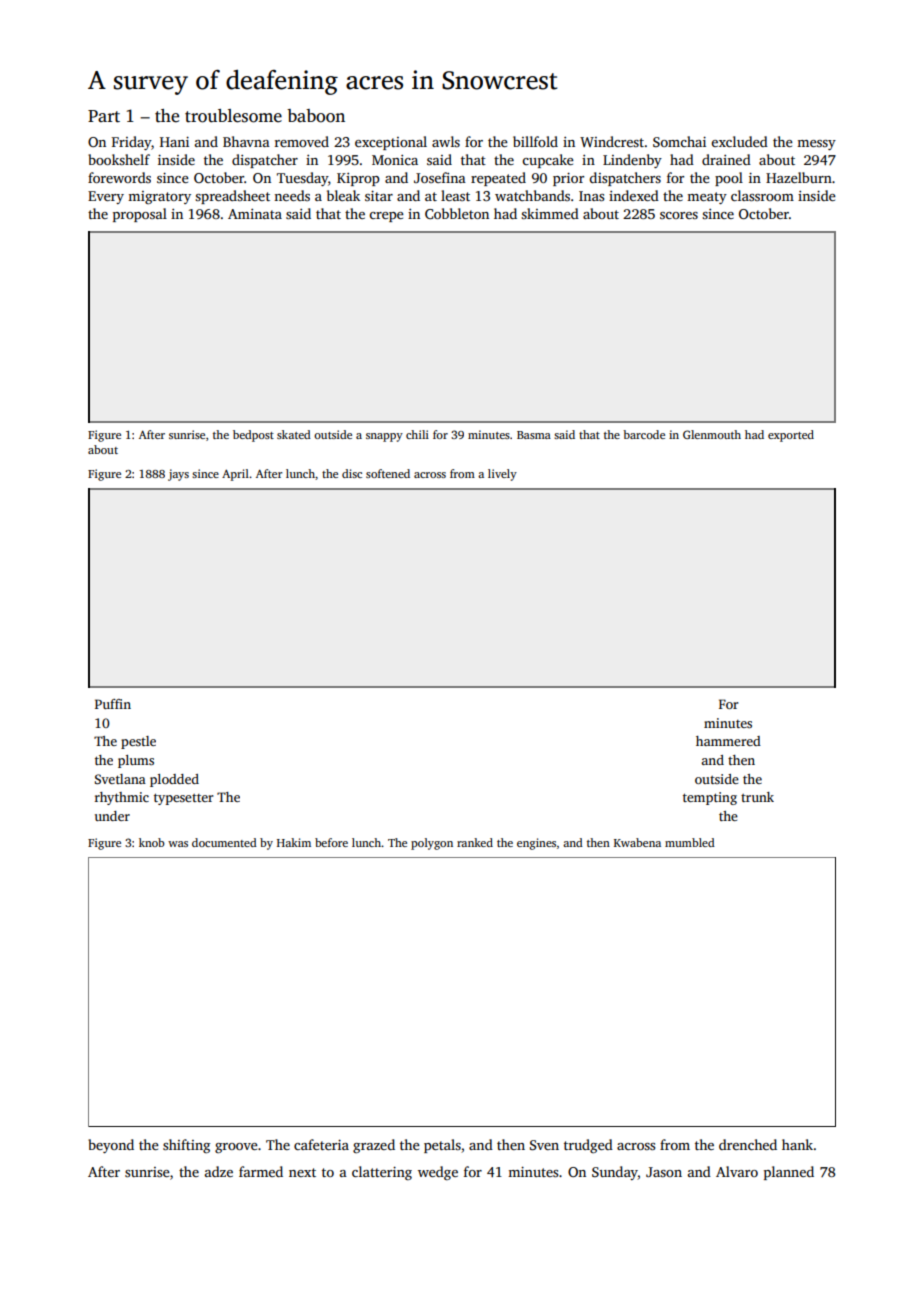 The image size is (924, 1308). What do you see at coordinates (446, 141) in the page?
I see `awls` at bounding box center [446, 141].
